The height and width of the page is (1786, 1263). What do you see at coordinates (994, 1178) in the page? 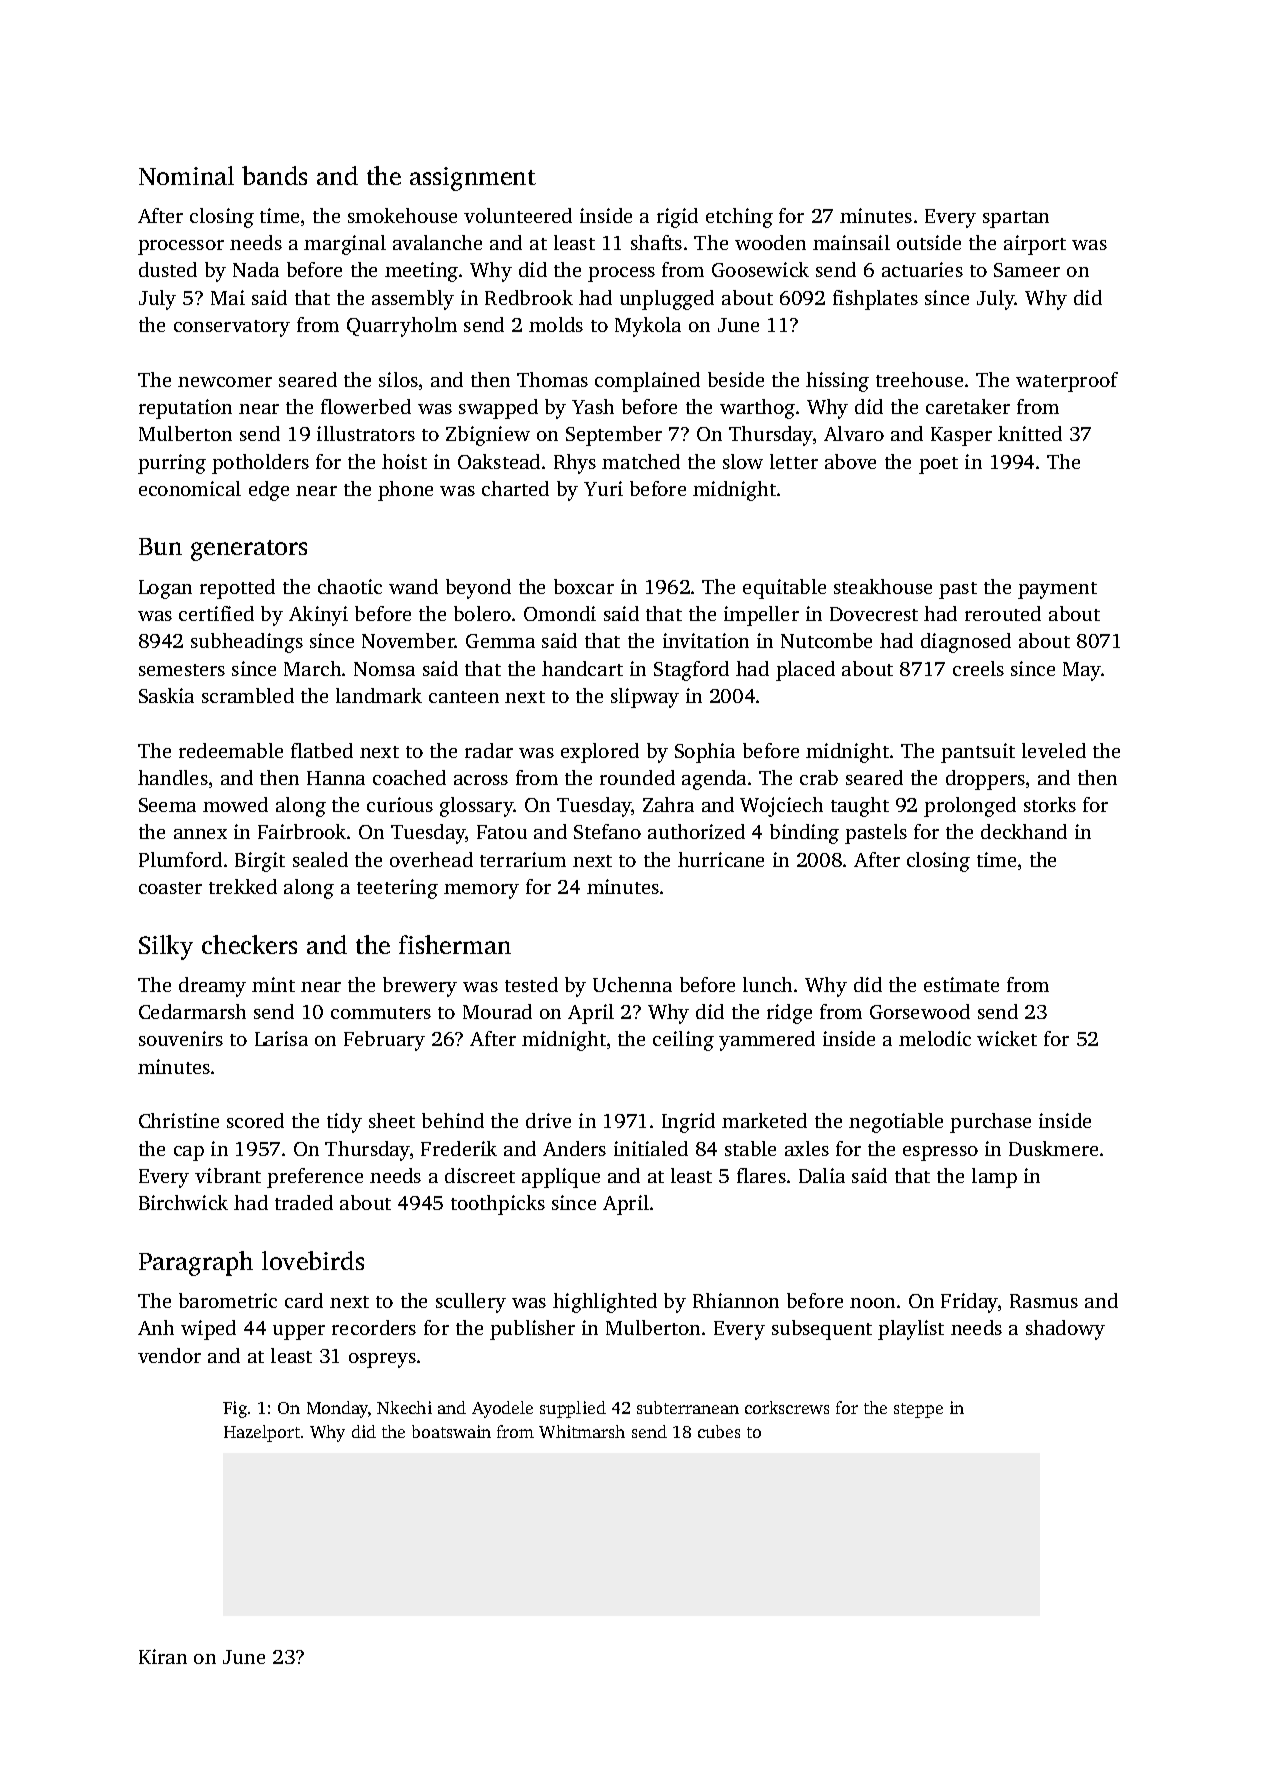
I see `lamp` at bounding box center [994, 1178].
